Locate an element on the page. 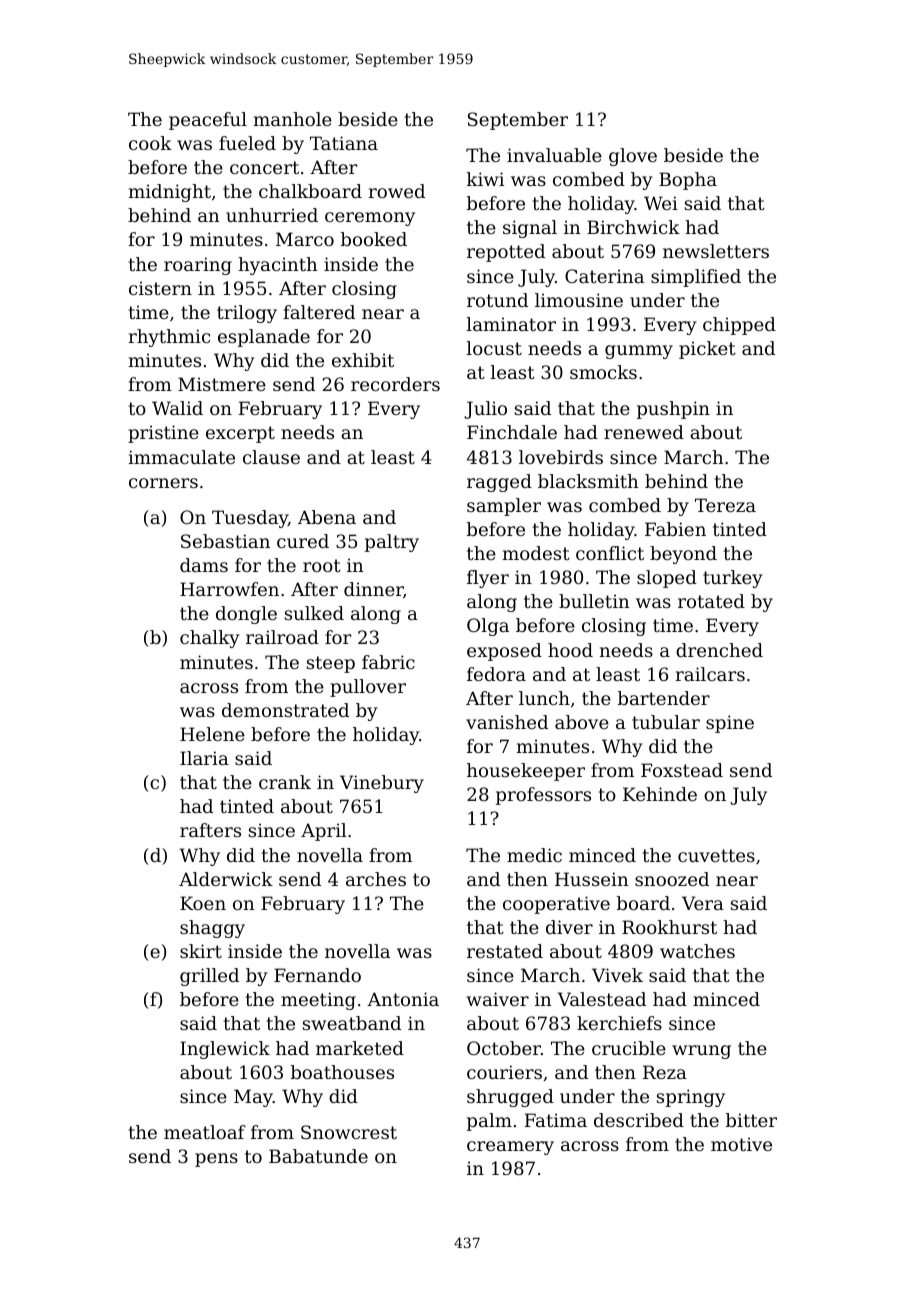 This document has height=1316, width=908. invaluable is located at coordinates (554, 155).
